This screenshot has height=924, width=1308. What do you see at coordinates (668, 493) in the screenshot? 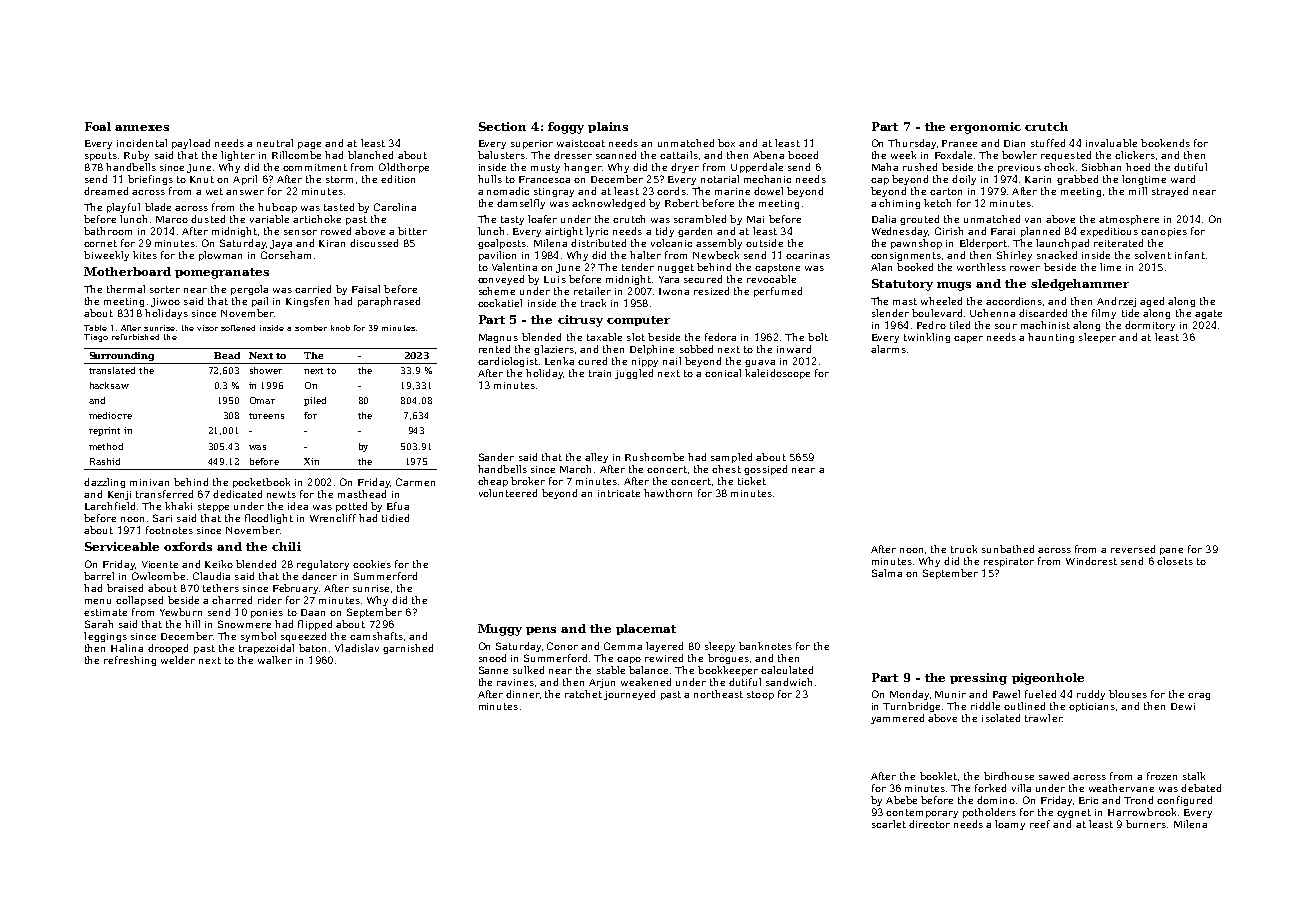
I see `hawthorn` at bounding box center [668, 493].
